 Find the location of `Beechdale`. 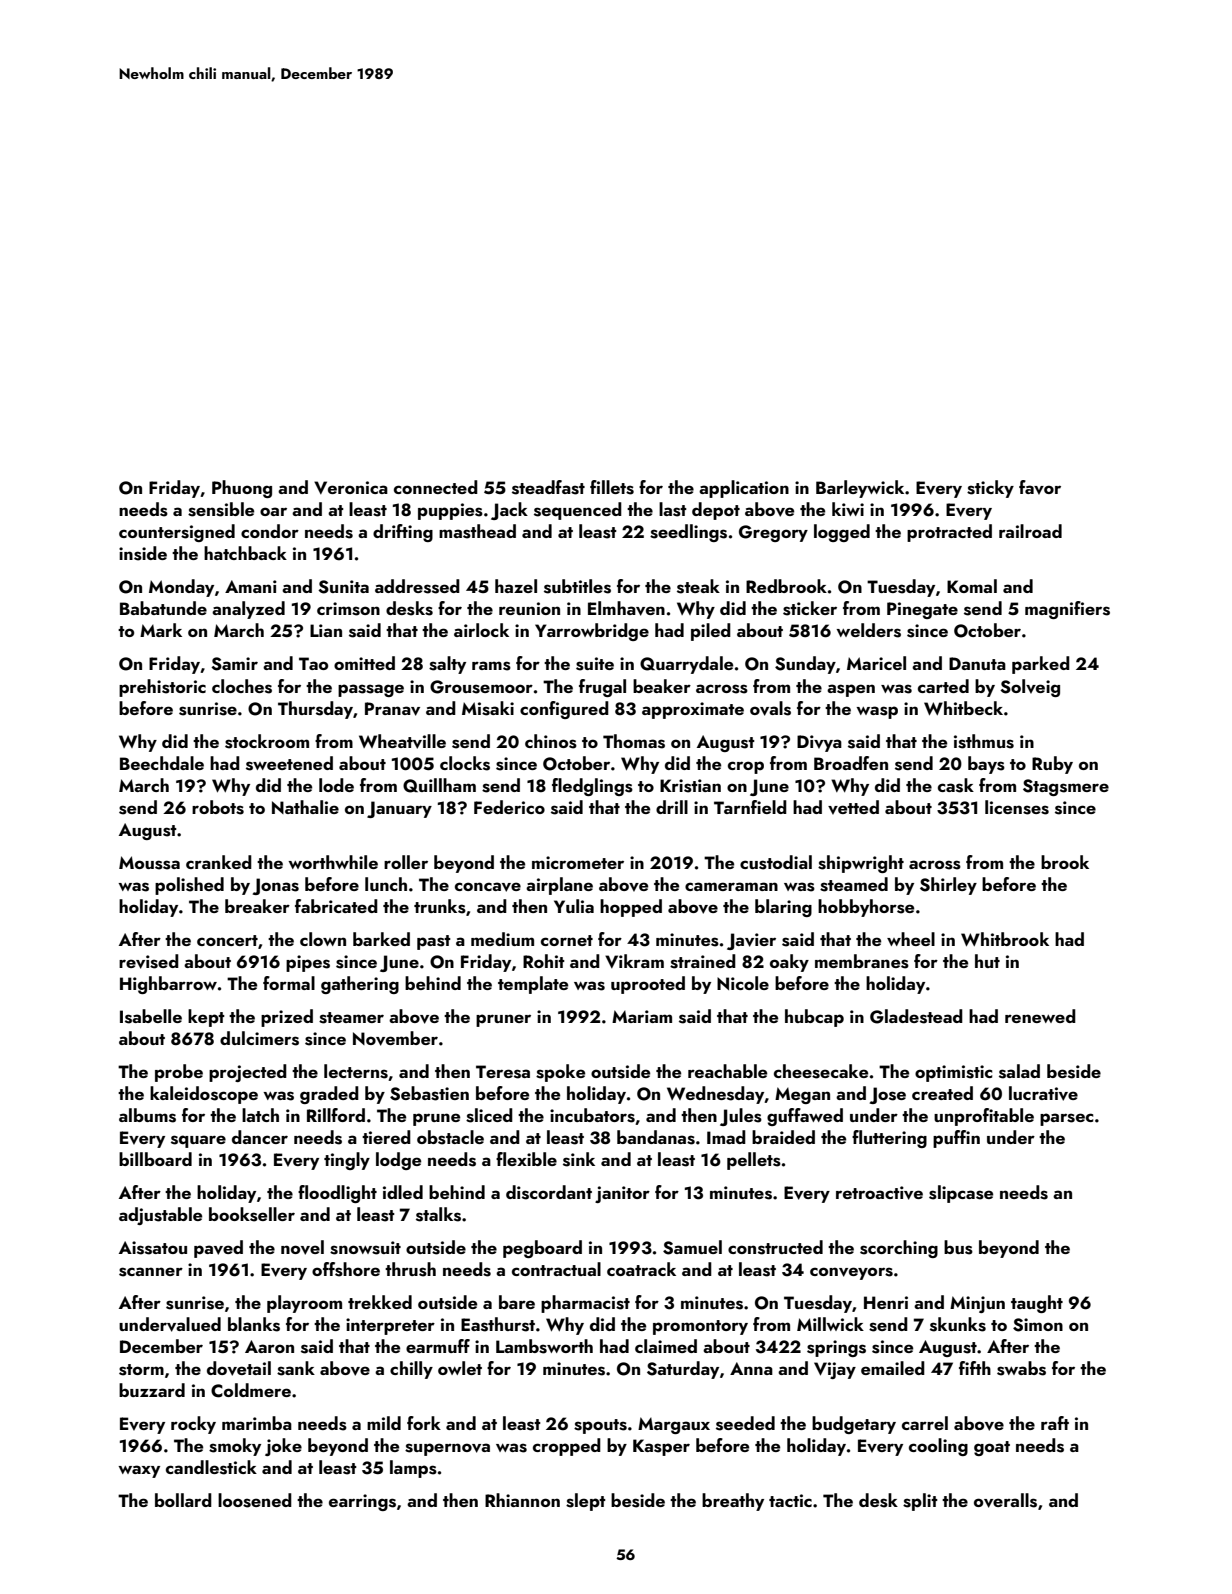

Beechdale is located at coordinates (162, 763).
